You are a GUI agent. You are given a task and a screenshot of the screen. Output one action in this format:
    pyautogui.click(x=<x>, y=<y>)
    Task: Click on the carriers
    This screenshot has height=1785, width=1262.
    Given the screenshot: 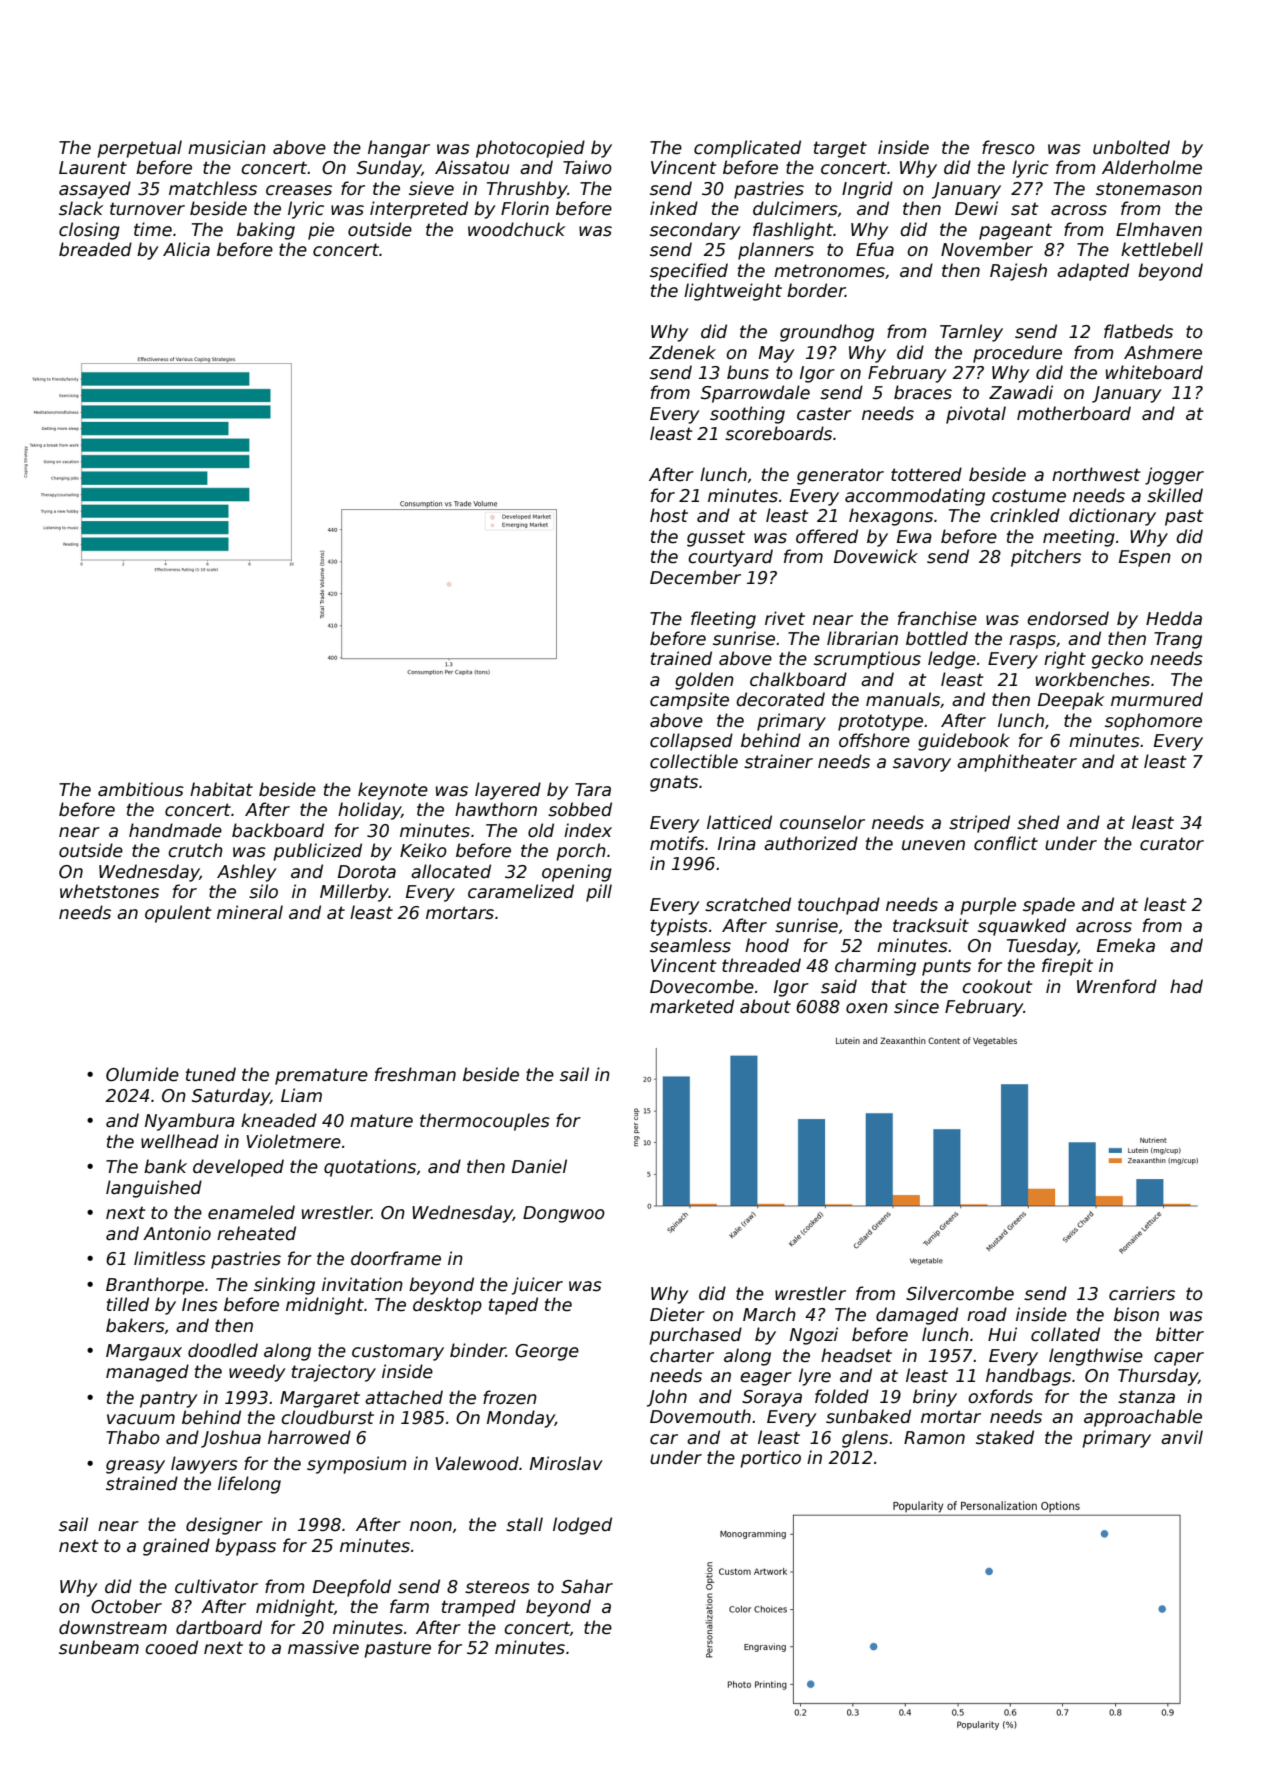 What is the action you would take?
    pyautogui.click(x=1142, y=1293)
